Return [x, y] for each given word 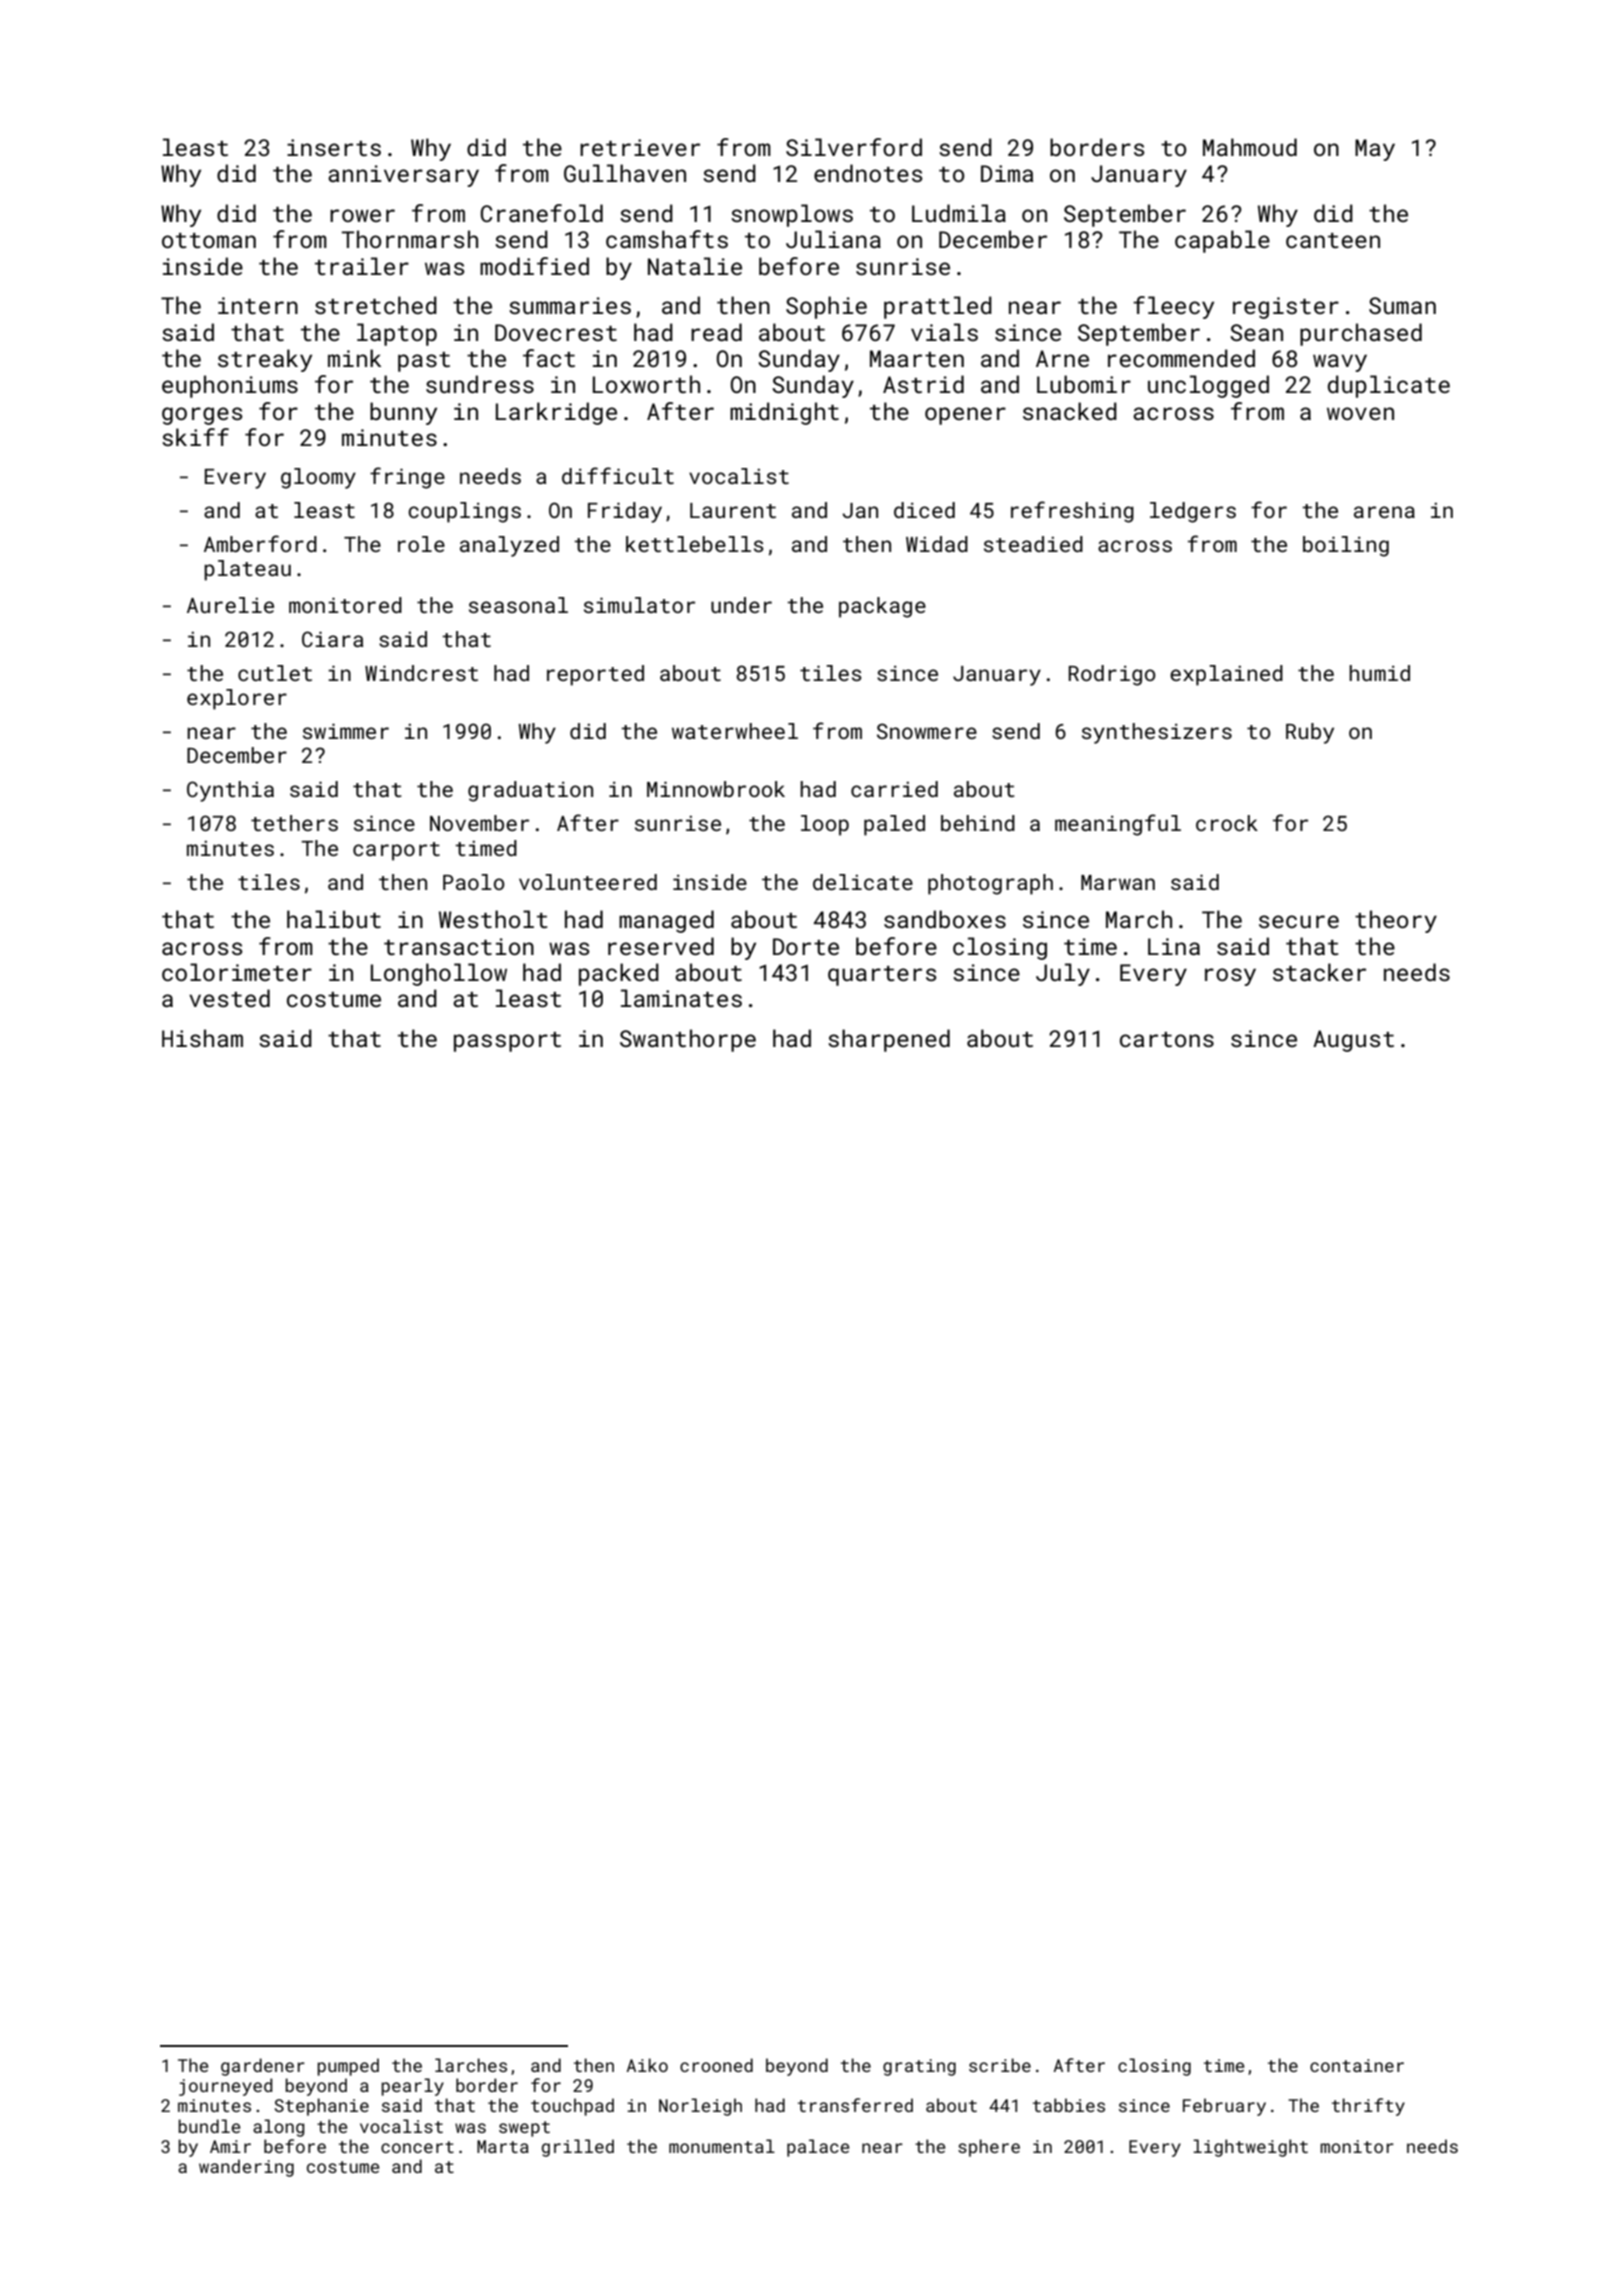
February [1224, 2107]
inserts [334, 147]
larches [471, 2065]
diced [924, 510]
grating [919, 2067]
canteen [1333, 240]
